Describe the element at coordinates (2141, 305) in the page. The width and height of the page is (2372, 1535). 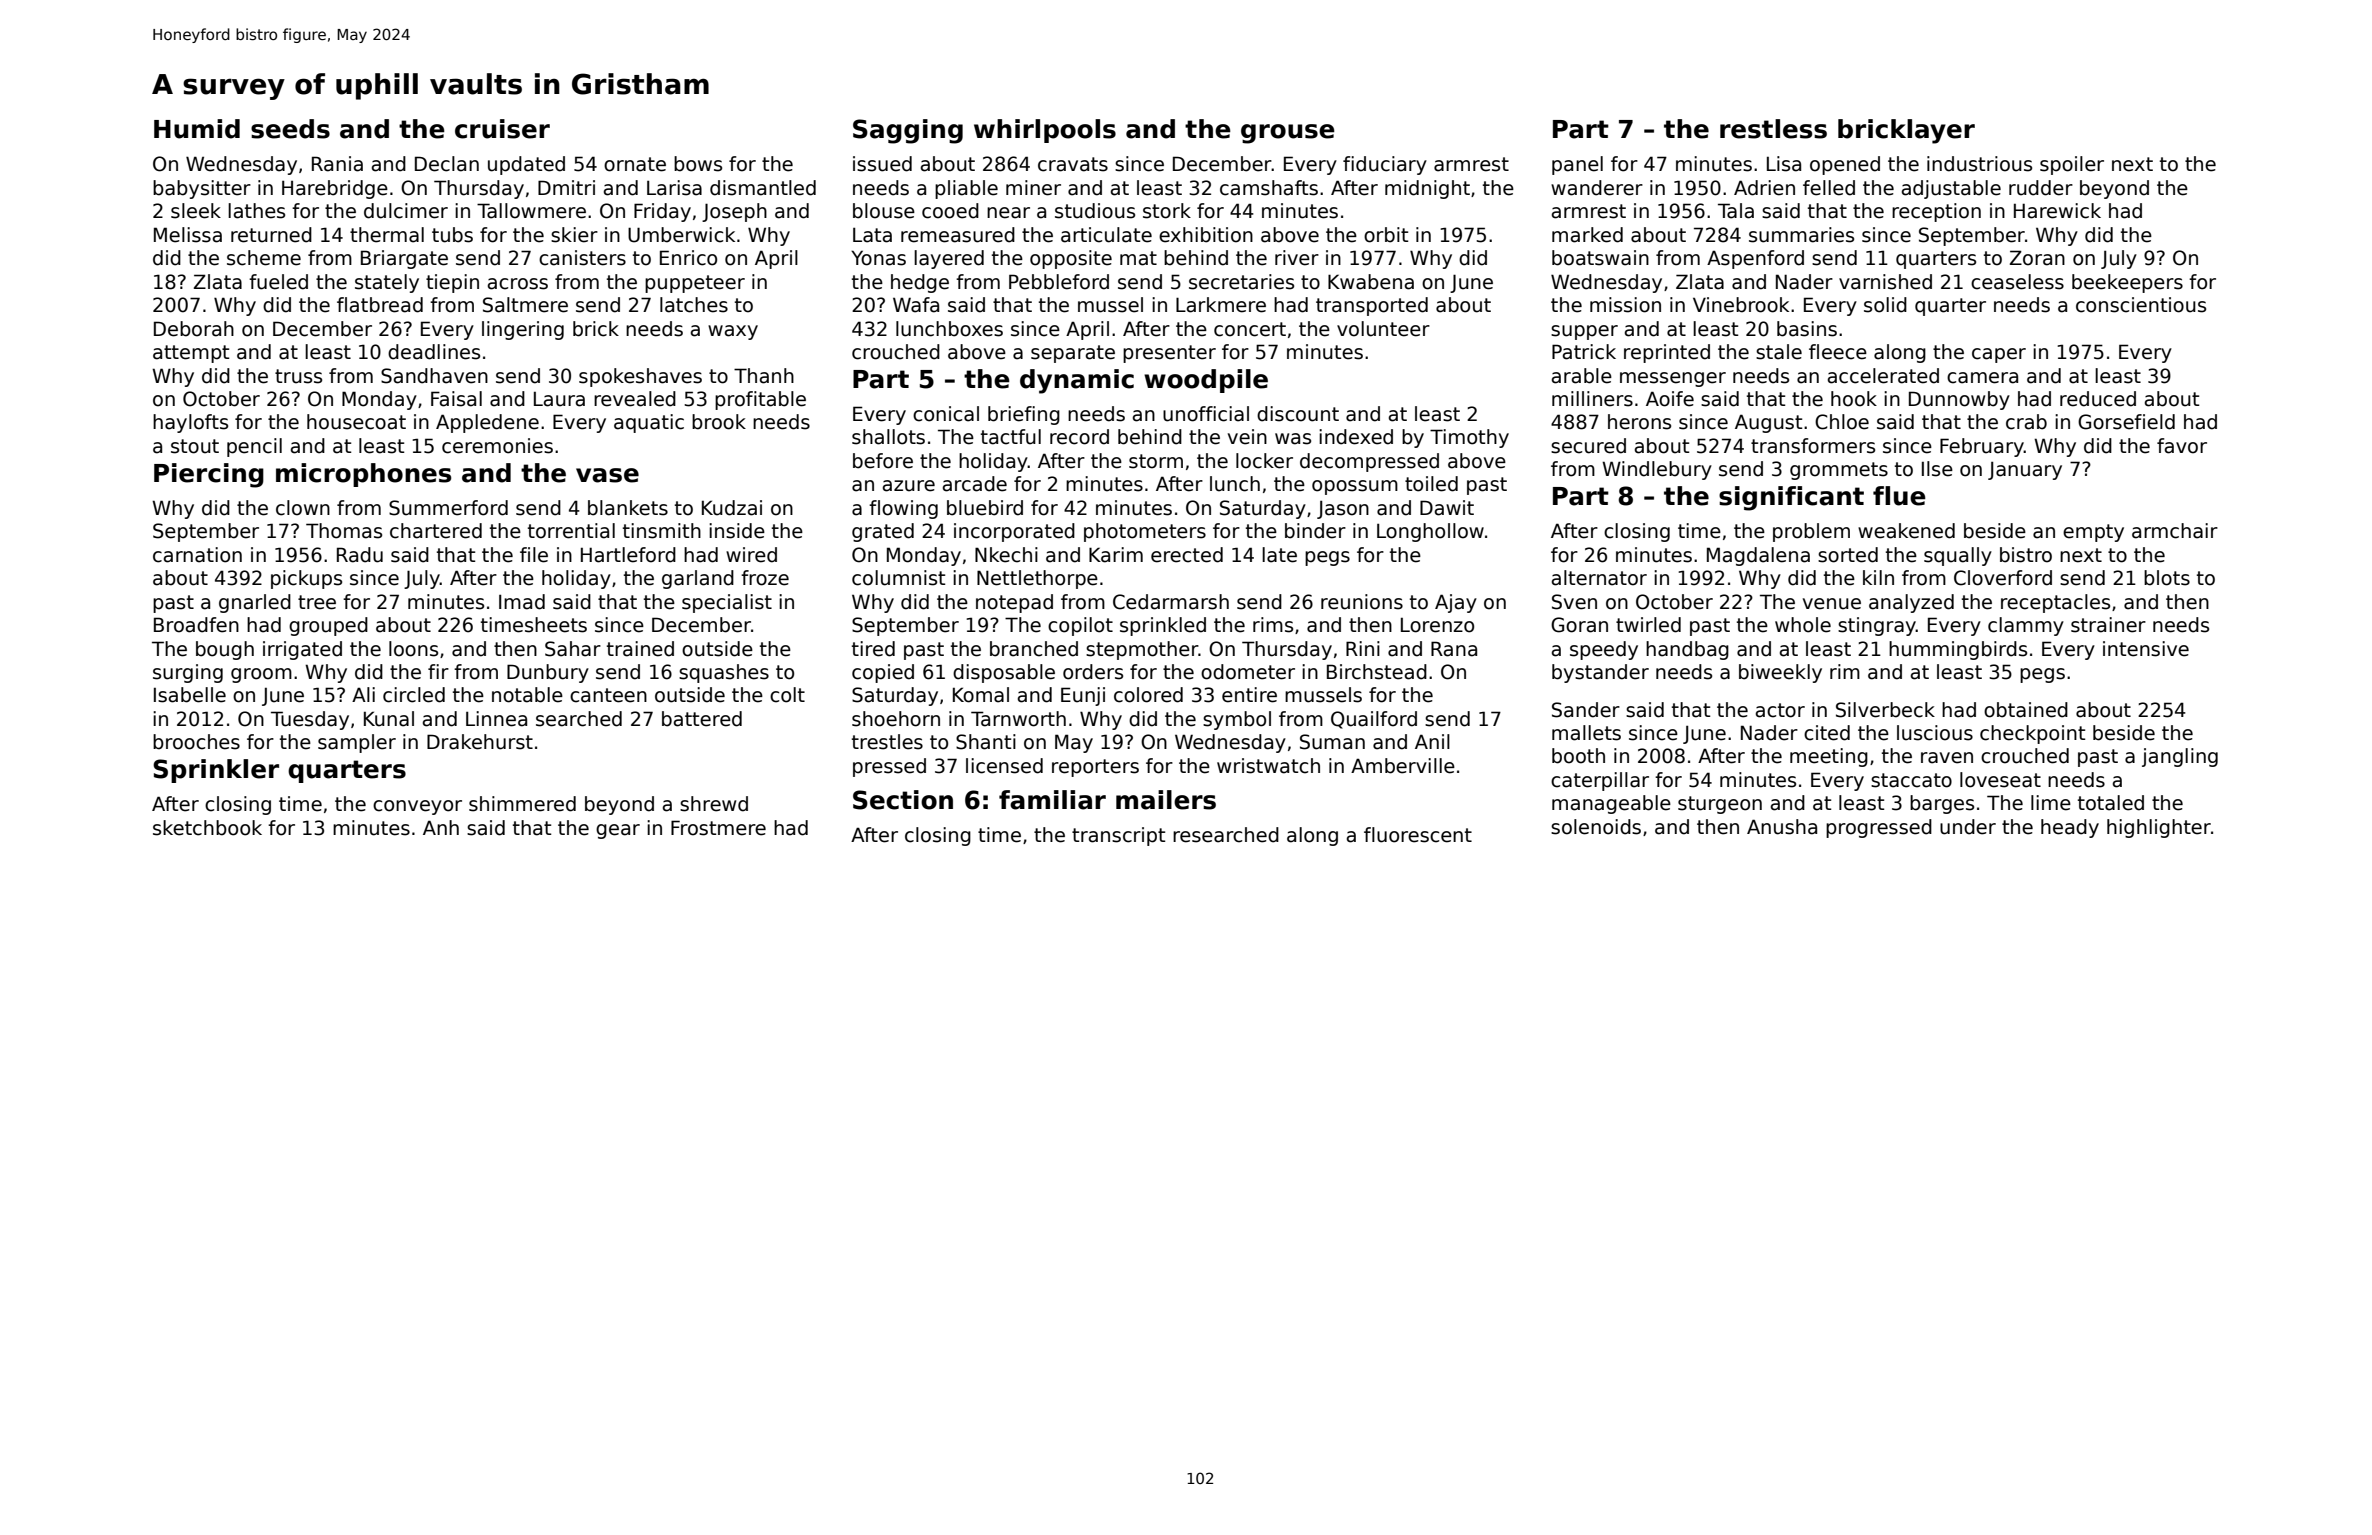
I see `conscientious` at that location.
